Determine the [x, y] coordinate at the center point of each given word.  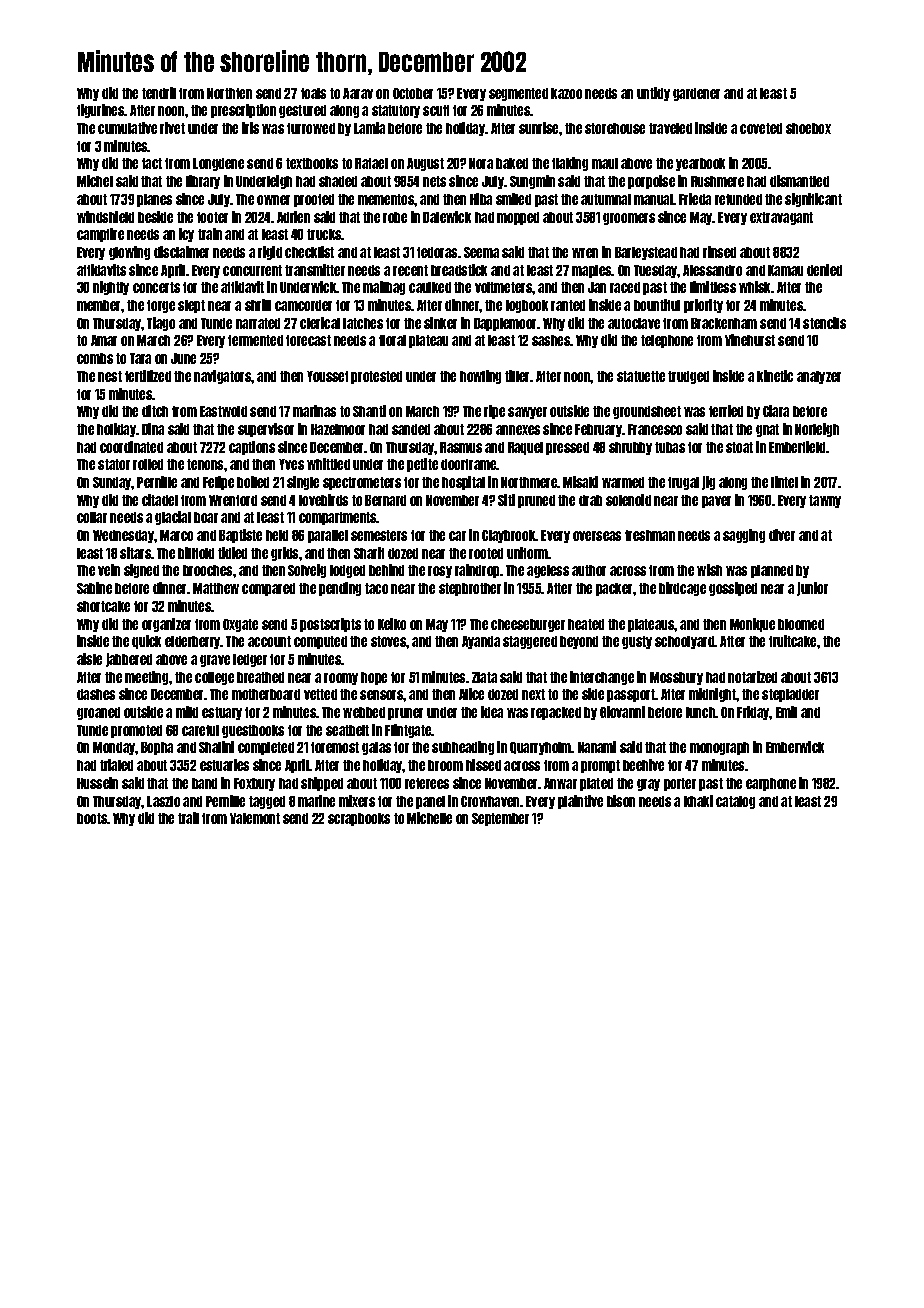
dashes [96, 694]
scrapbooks [359, 819]
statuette [641, 376]
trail [188, 818]
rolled [148, 464]
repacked [556, 713]
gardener [696, 94]
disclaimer [181, 252]
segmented [518, 94]
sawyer [527, 413]
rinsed [719, 252]
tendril [159, 93]
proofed [314, 200]
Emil [786, 712]
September [500, 819]
